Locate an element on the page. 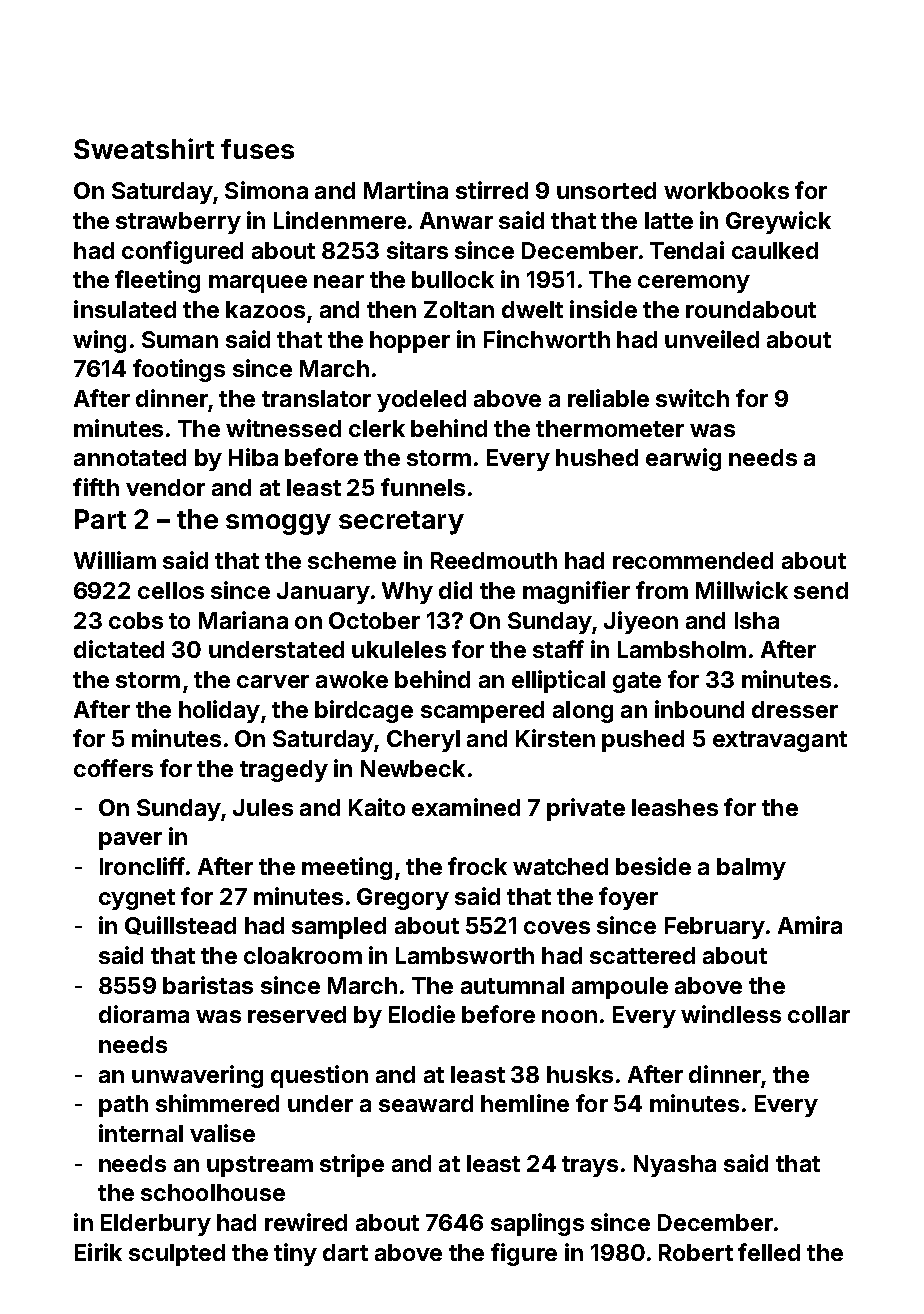 The width and height of the image is (924, 1314). tiny is located at coordinates (295, 1254).
